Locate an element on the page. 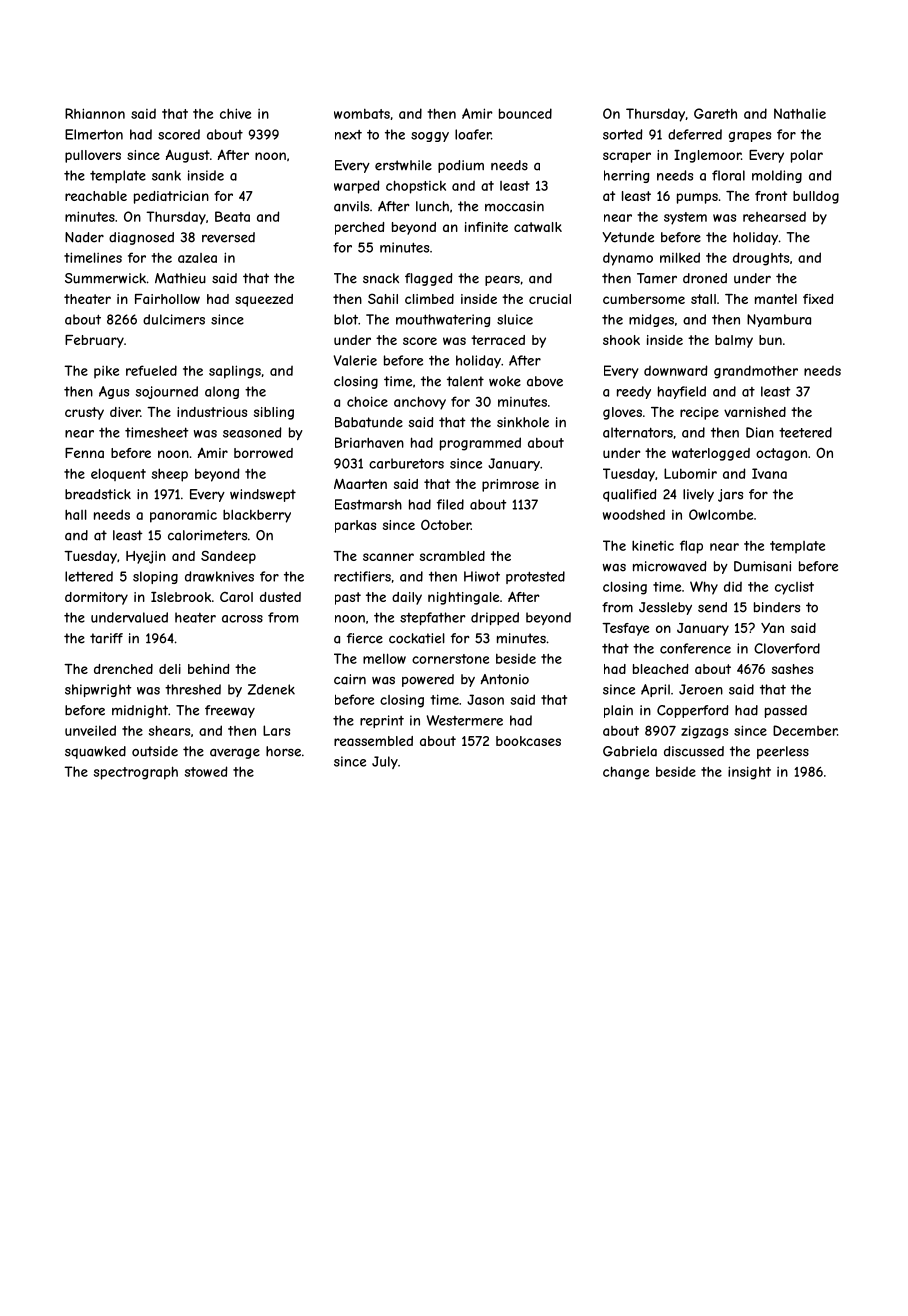 The width and height of the page is (908, 1316). Tamer is located at coordinates (657, 278).
